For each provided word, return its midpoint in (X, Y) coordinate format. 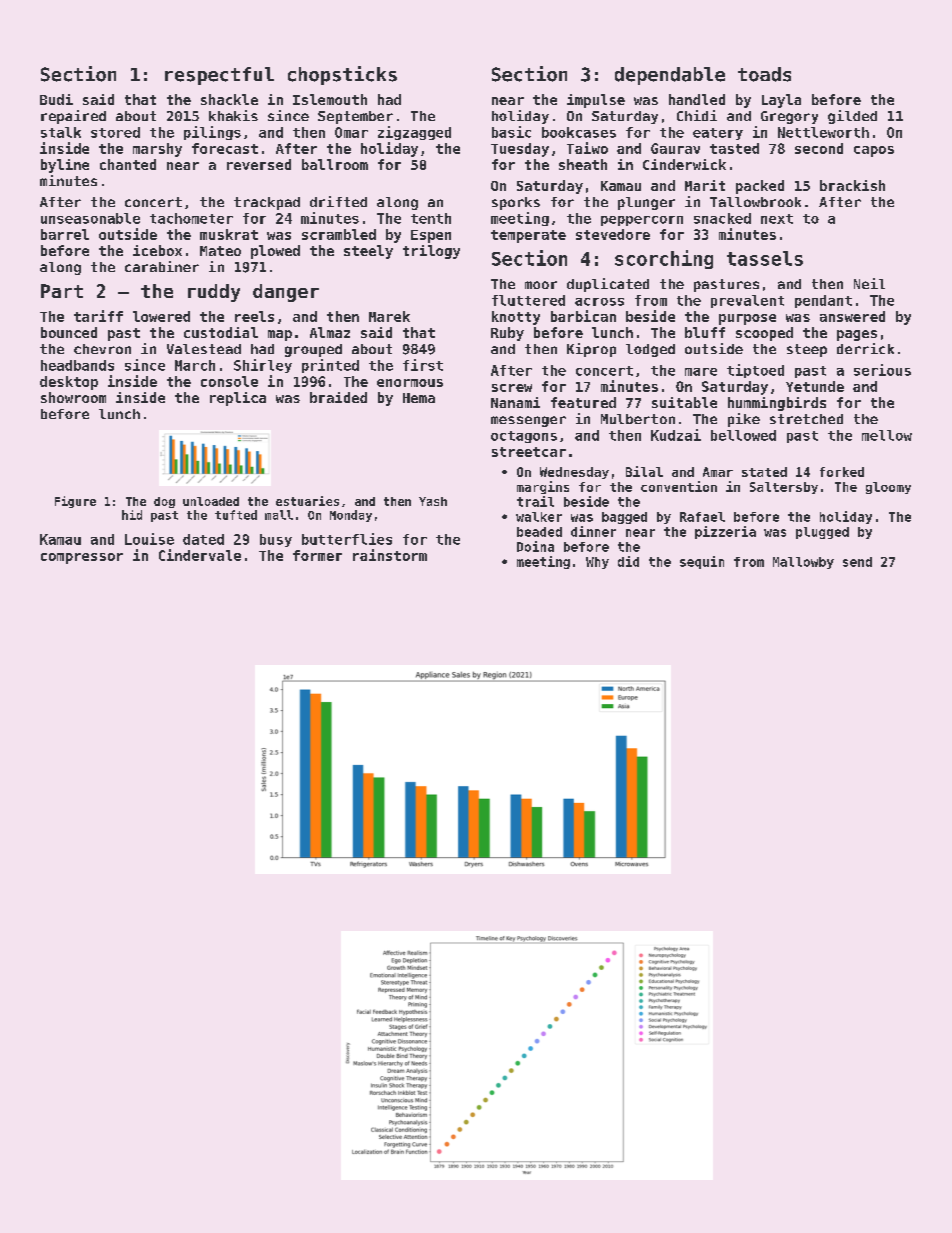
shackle (229, 99)
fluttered (528, 300)
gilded (852, 117)
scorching (664, 259)
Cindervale (200, 555)
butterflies (347, 539)
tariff (98, 316)
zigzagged (414, 133)
